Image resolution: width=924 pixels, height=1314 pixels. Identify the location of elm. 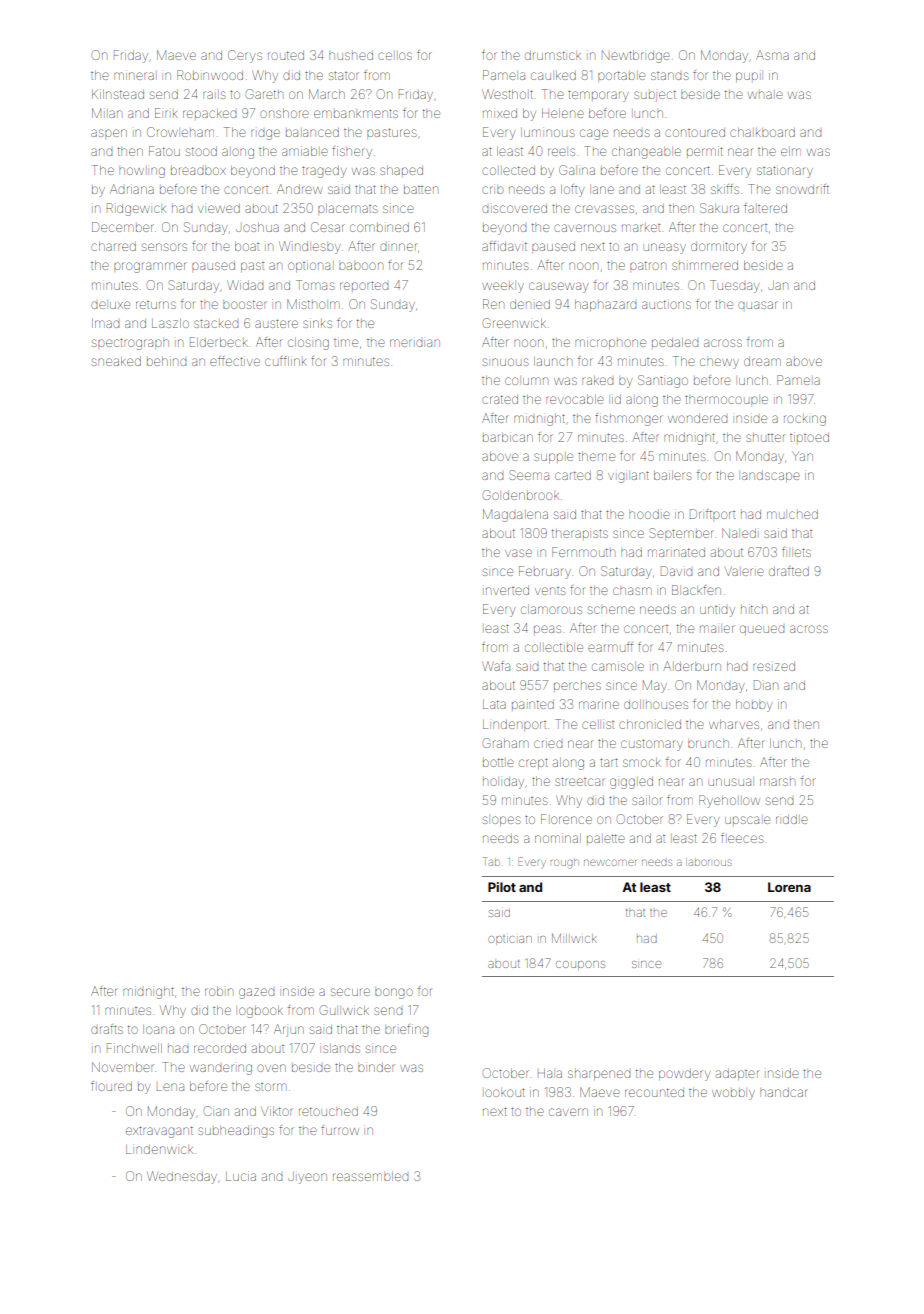
(791, 151).
